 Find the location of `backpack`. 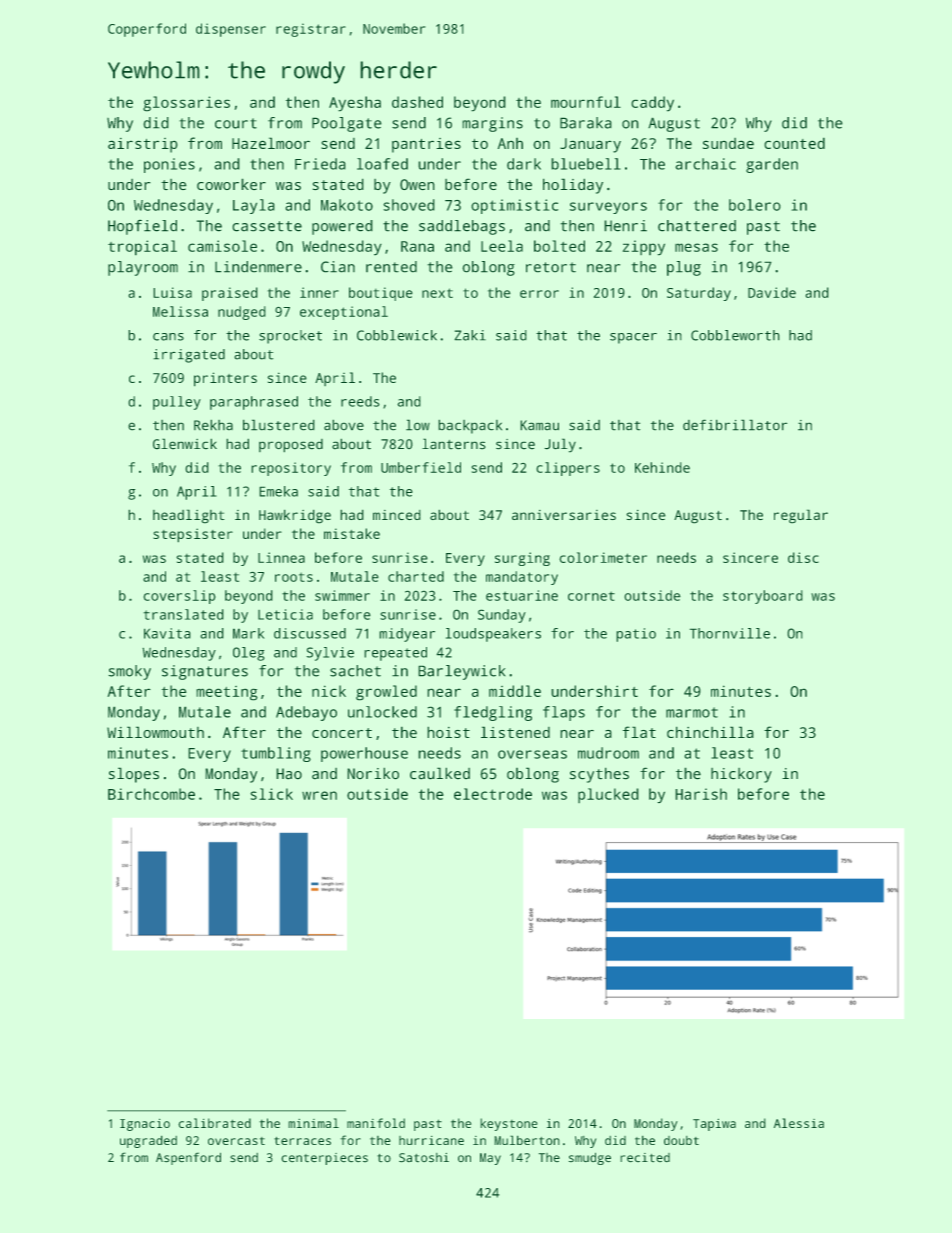

backpack is located at coordinates (470, 426).
